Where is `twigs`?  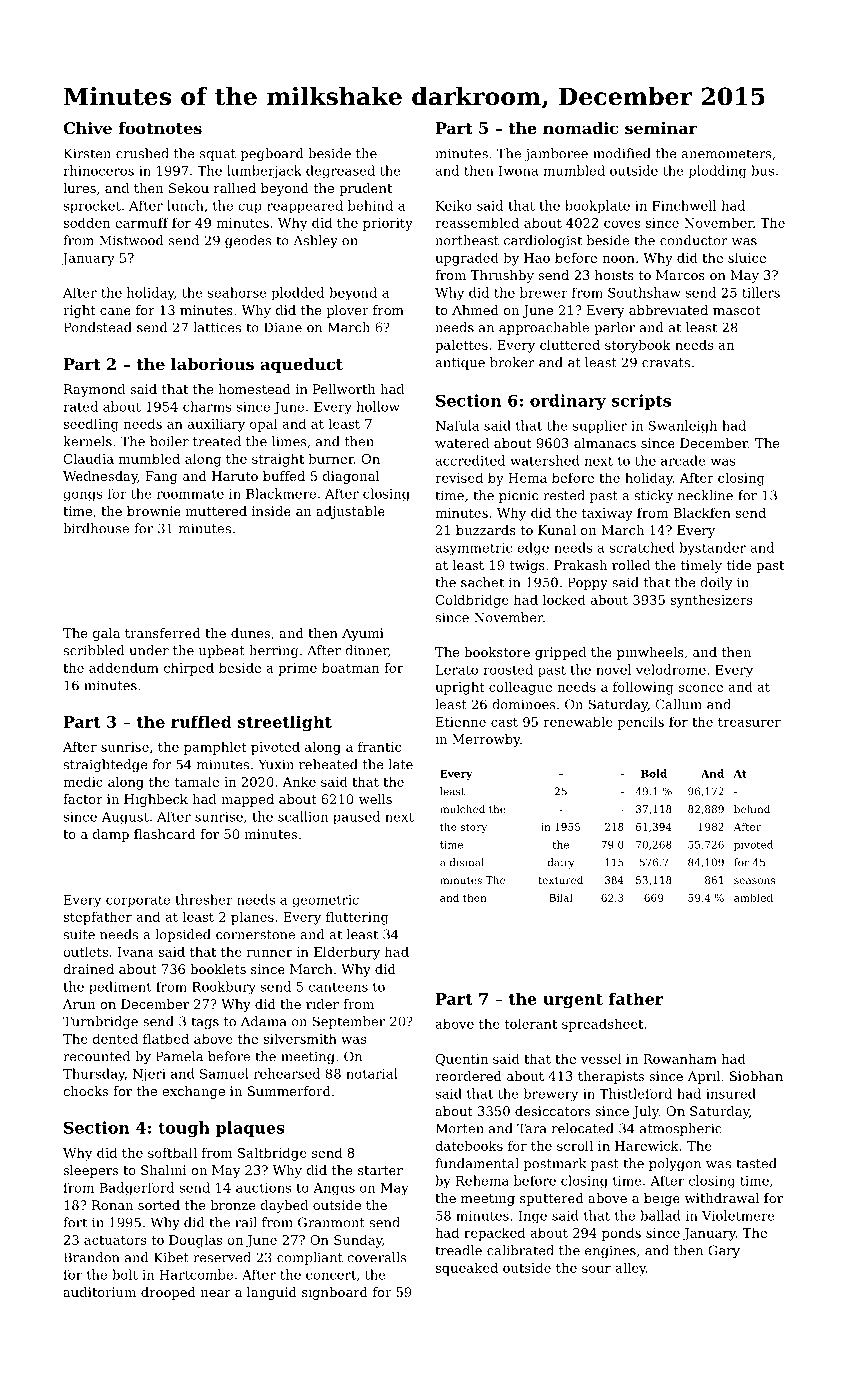
twigs is located at coordinates (527, 566).
